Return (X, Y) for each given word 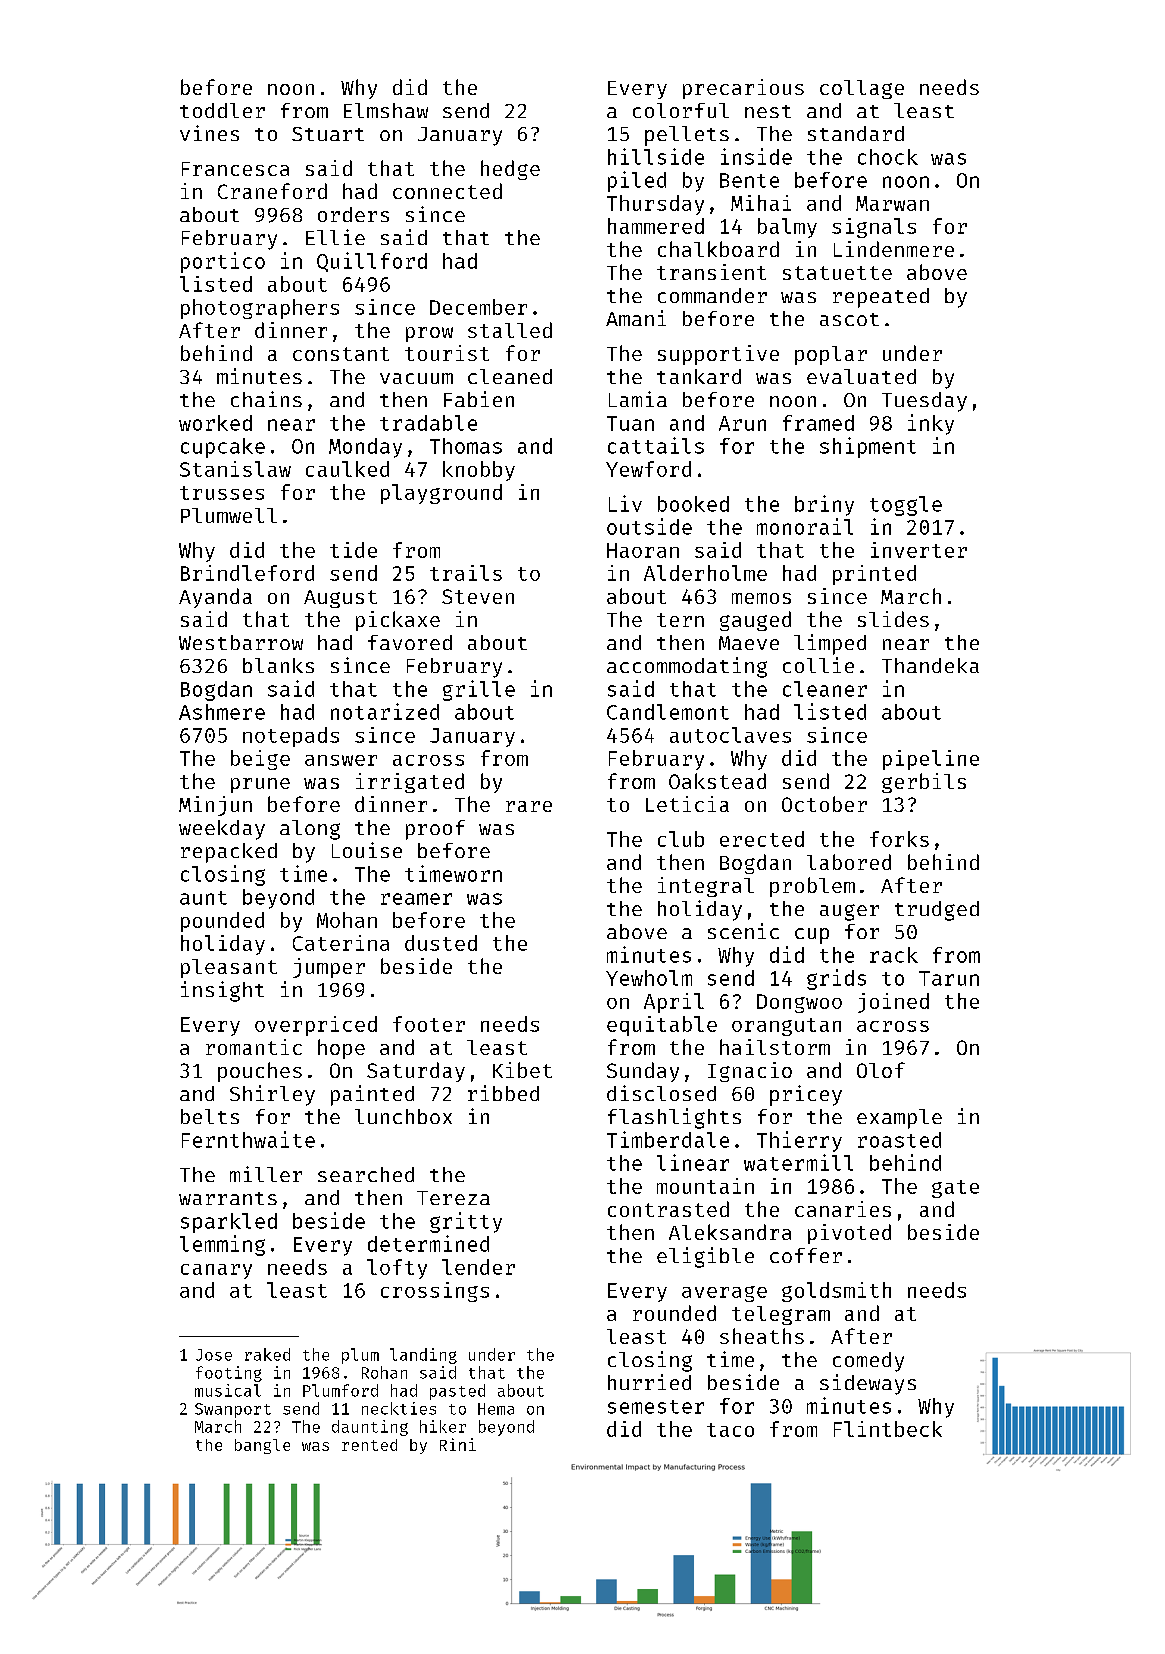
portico (223, 262)
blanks (278, 665)
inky (931, 424)
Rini (458, 1444)
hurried (649, 1382)
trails (466, 573)
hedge (510, 170)
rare (529, 806)
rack (894, 955)
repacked (229, 853)
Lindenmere (894, 249)
